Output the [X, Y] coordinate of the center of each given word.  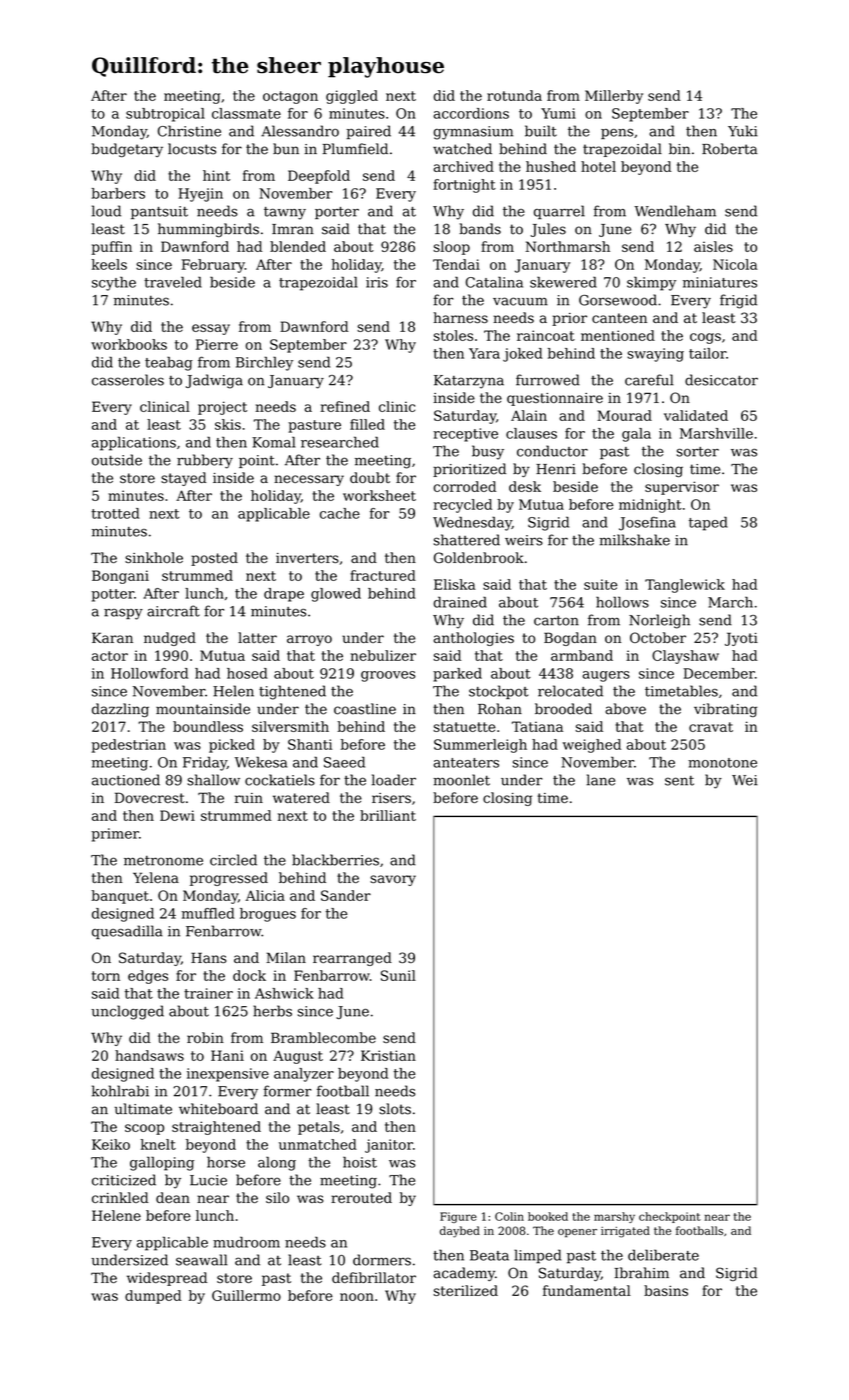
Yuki [743, 131]
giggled [352, 97]
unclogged [127, 1012]
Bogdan [570, 639]
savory [393, 880]
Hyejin [200, 195]
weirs [524, 540]
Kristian [388, 1055]
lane [600, 780]
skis [228, 424]
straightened [216, 1128]
